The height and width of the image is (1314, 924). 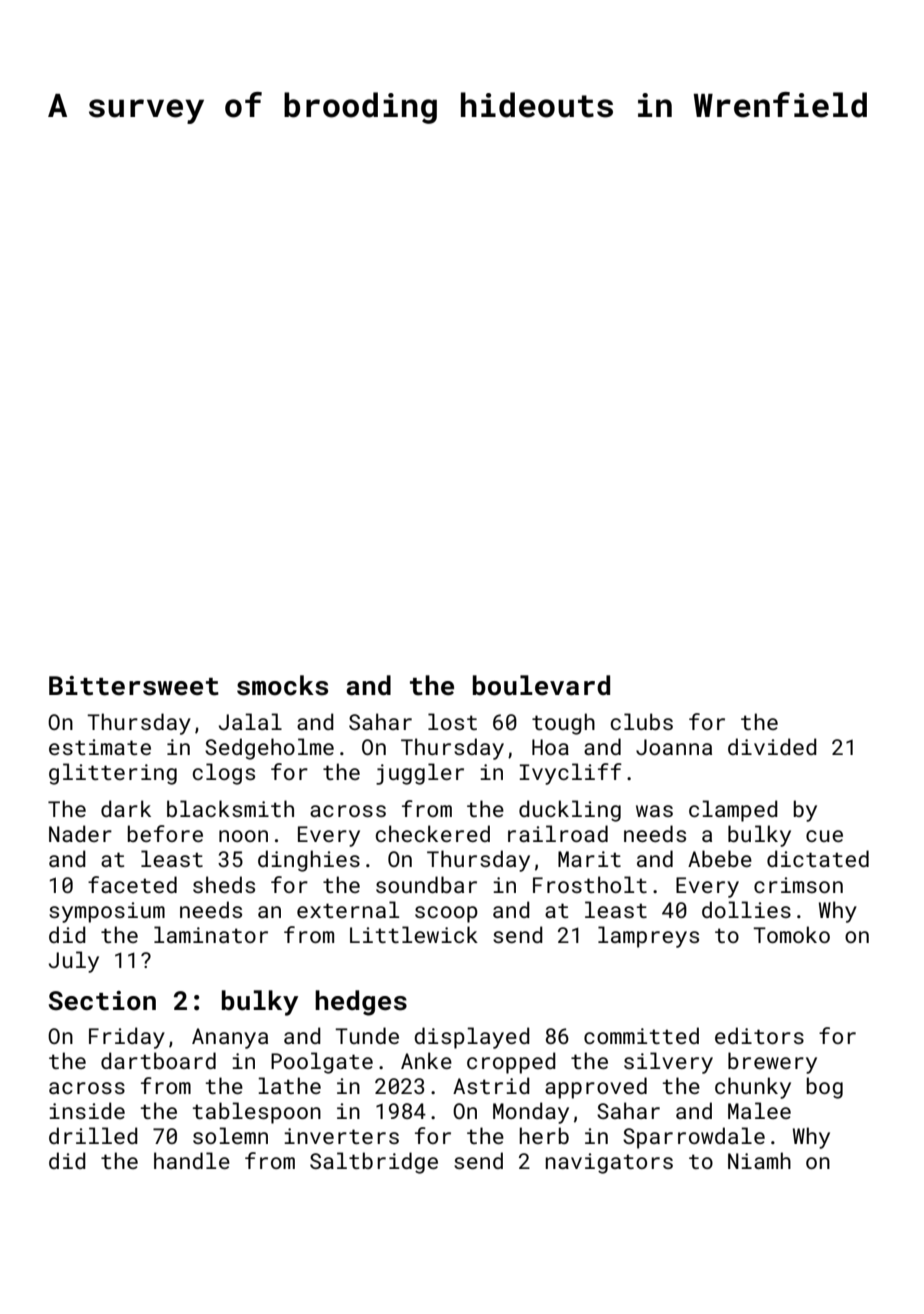 I want to click on Tomoko, so click(x=791, y=934).
